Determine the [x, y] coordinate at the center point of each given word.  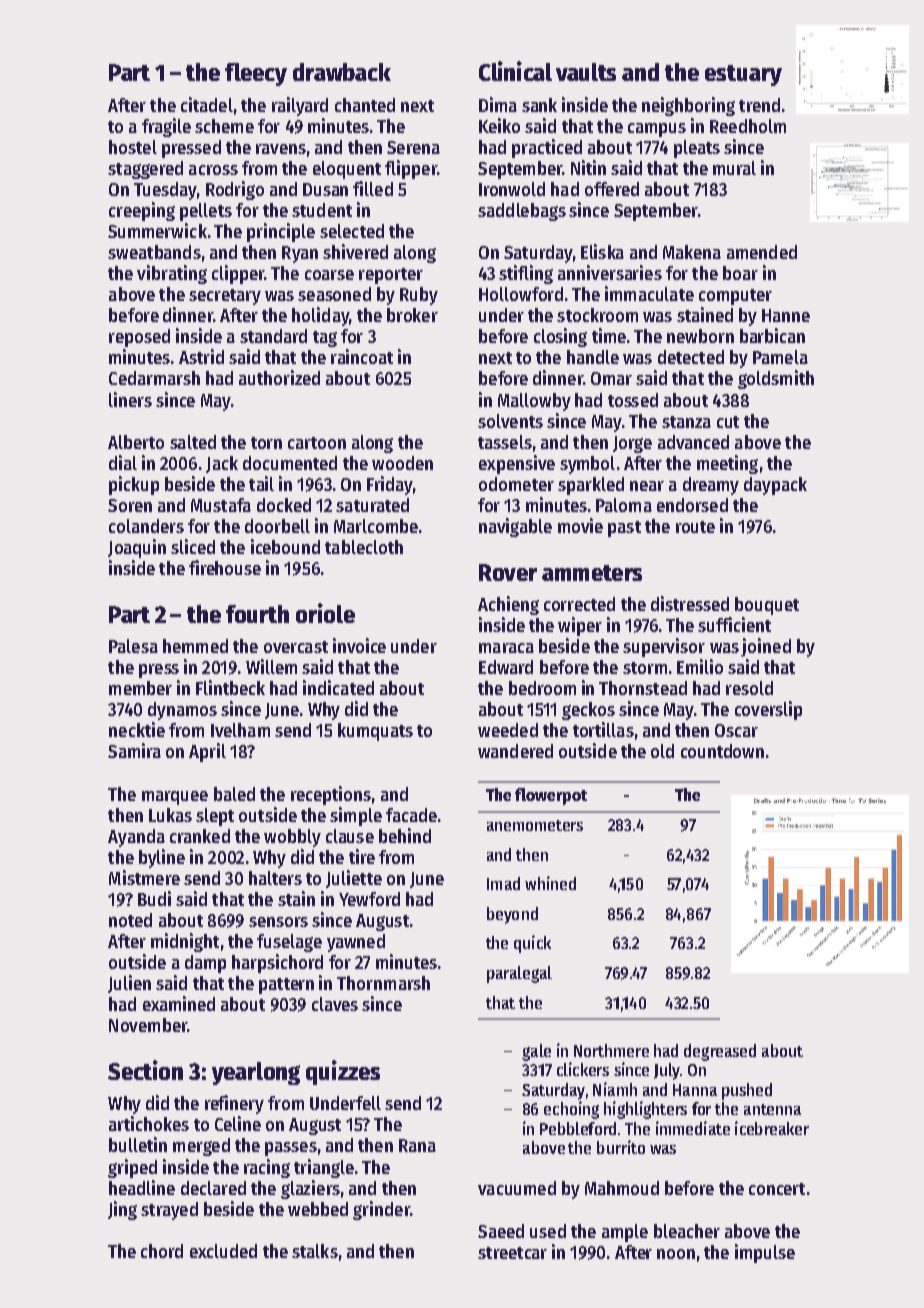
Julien [129, 984]
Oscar [736, 730]
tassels [505, 442]
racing [267, 1168]
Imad [503, 883]
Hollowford [521, 294]
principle [281, 232]
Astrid [201, 356]
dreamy [711, 486]
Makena [692, 252]
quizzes [343, 1072]
